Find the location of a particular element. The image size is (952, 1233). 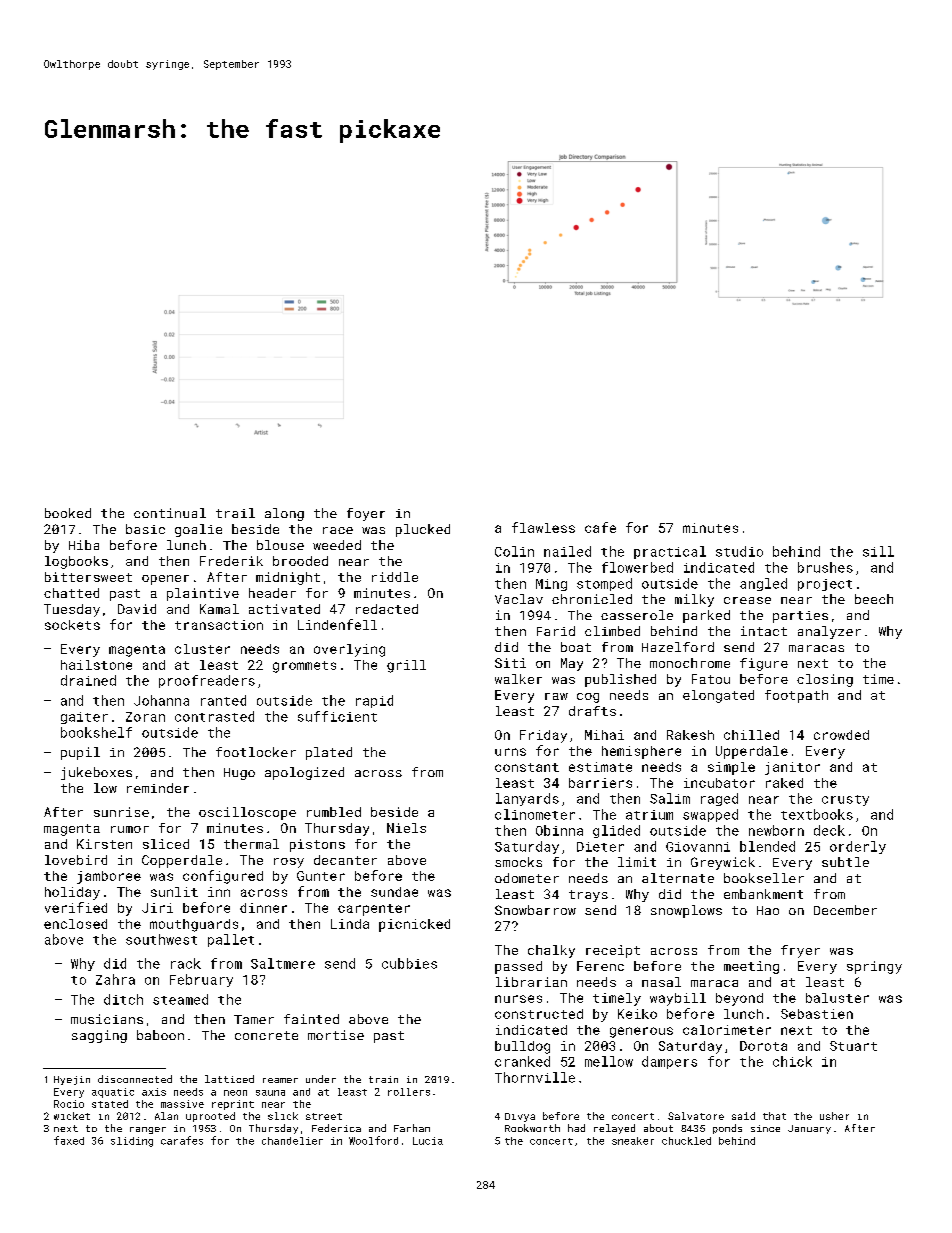

drafts is located at coordinates (592, 711).
